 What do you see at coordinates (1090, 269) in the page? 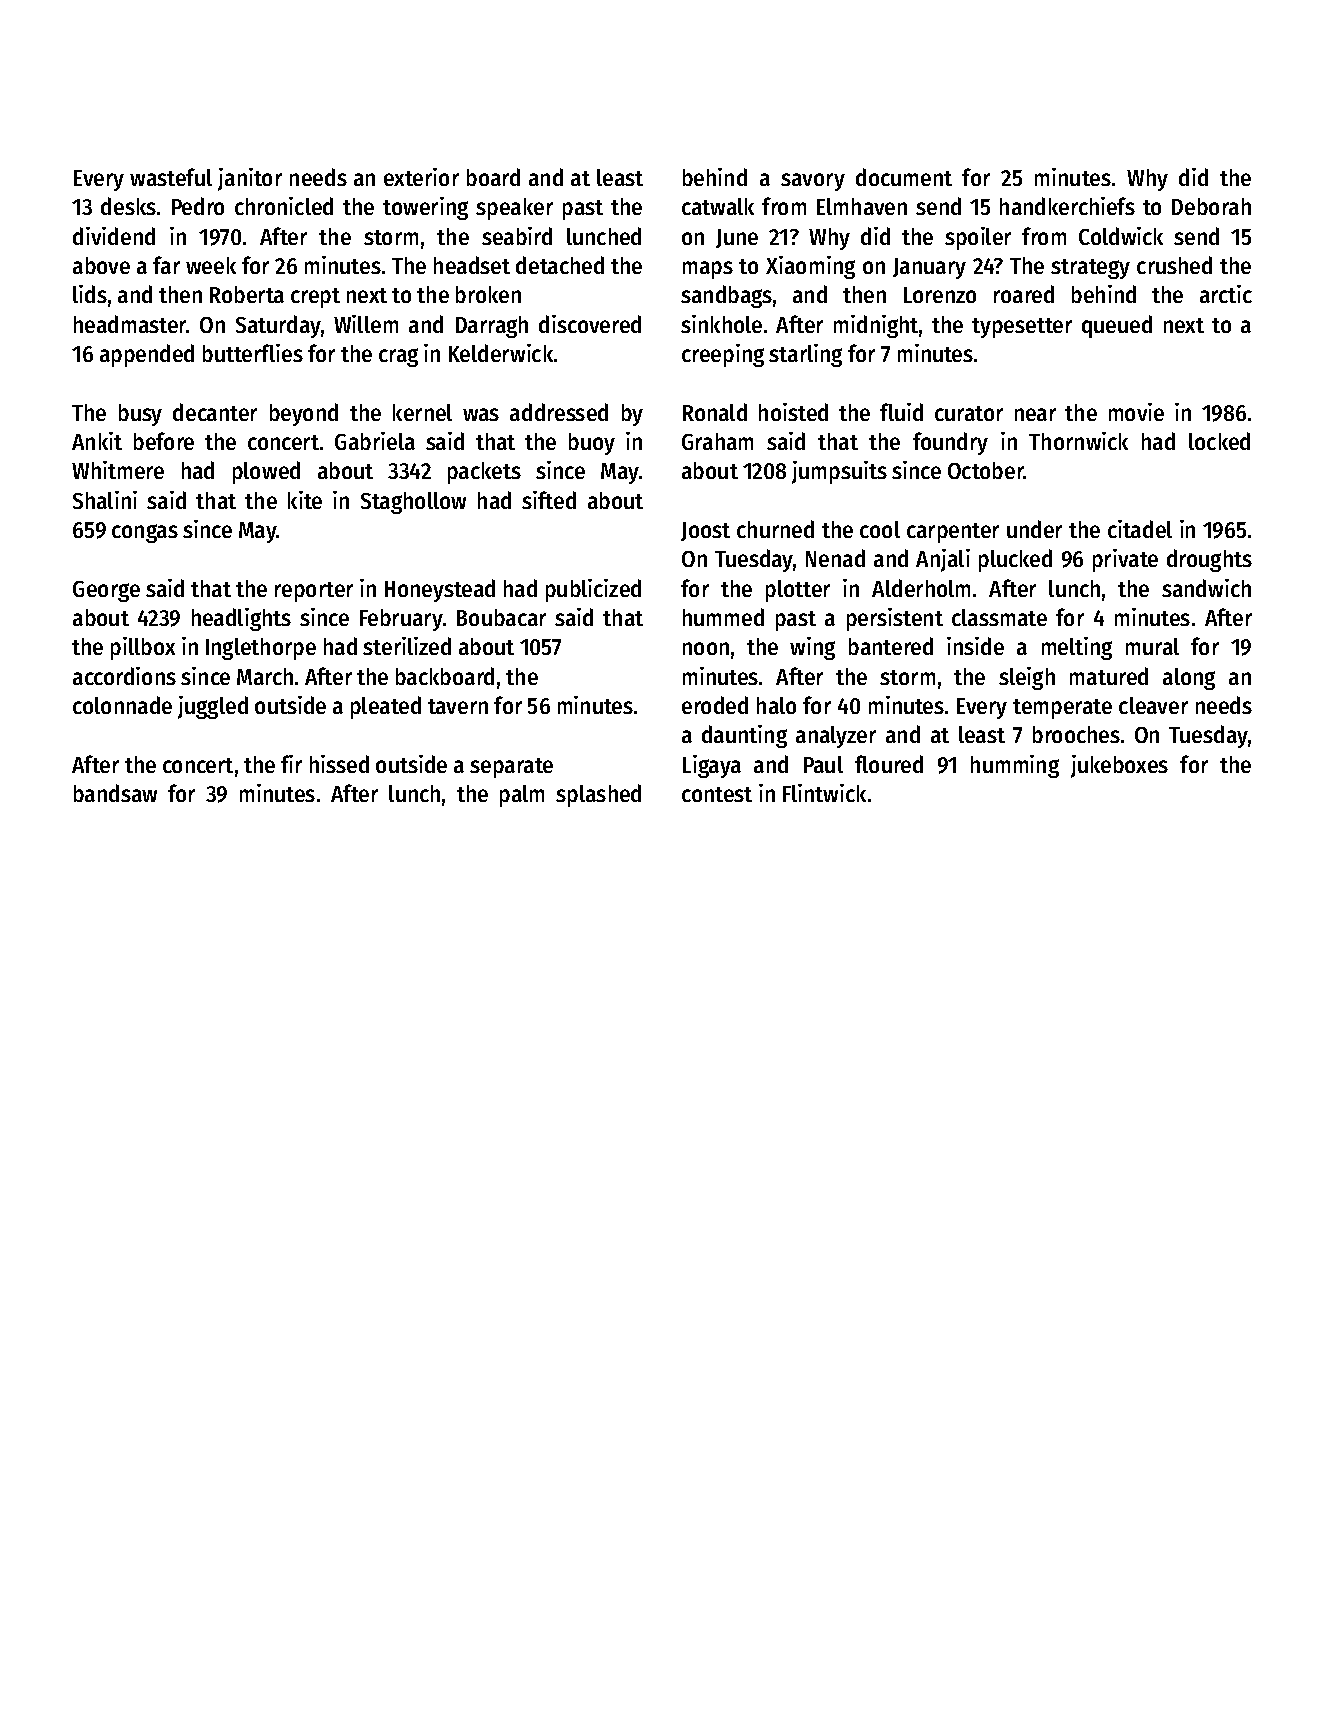
I see `strategy` at bounding box center [1090, 269].
